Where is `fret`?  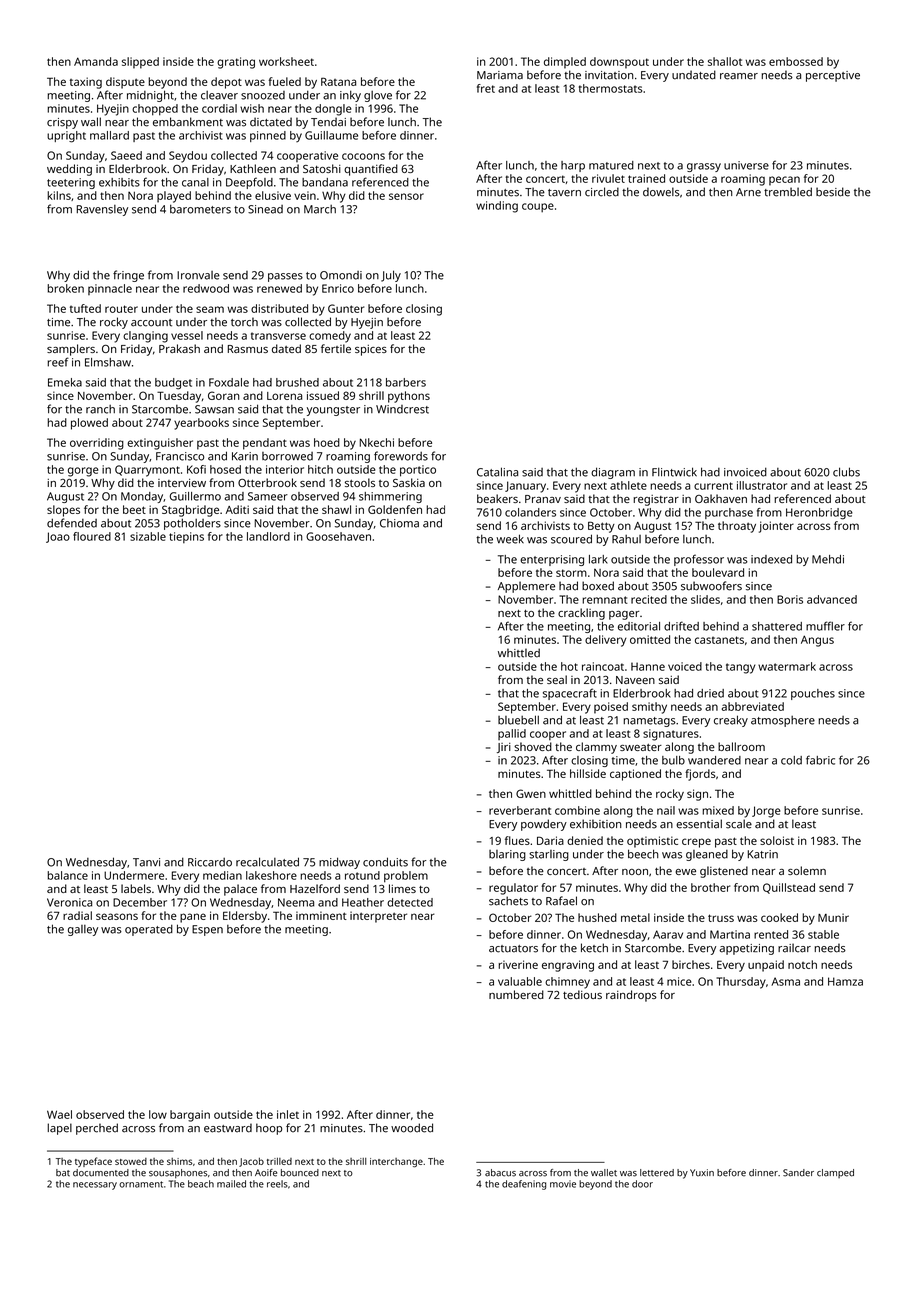 fret is located at coordinates (486, 88).
